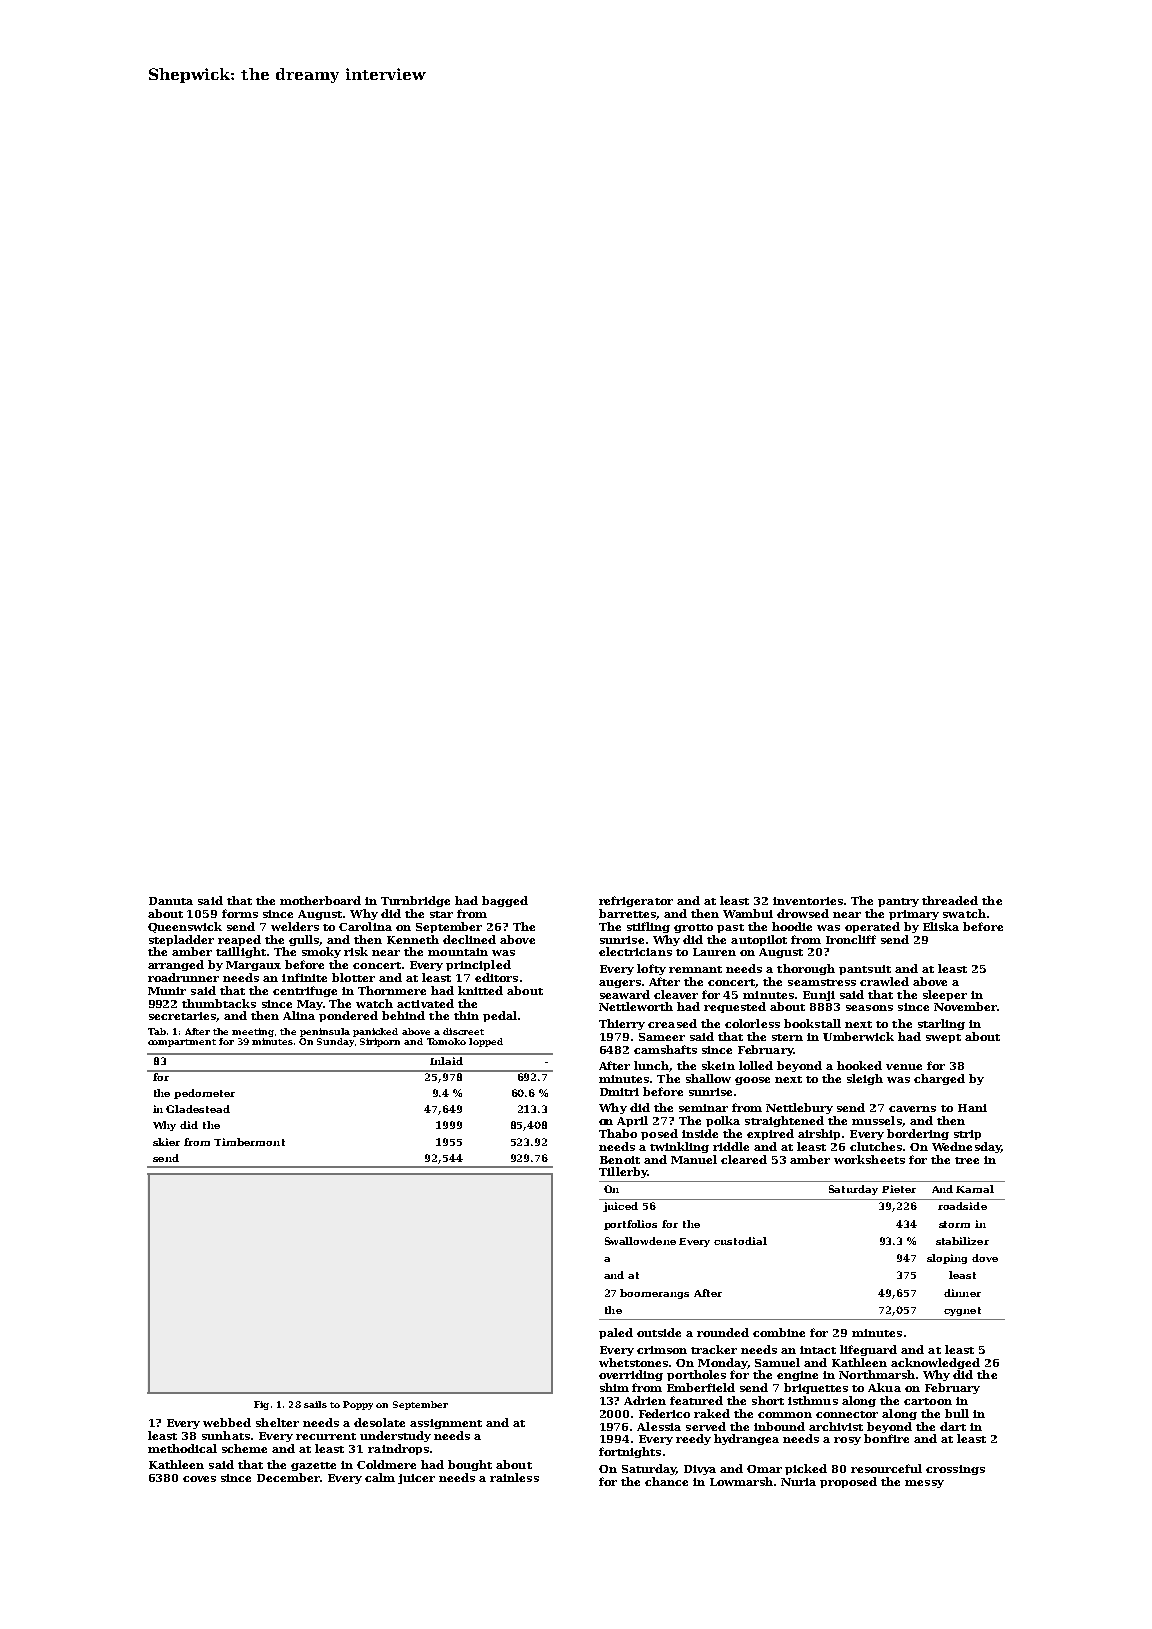 This document has width=1152, height=1629. Describe the element at coordinates (249, 1142) in the document. I see `Timbermont` at that location.
